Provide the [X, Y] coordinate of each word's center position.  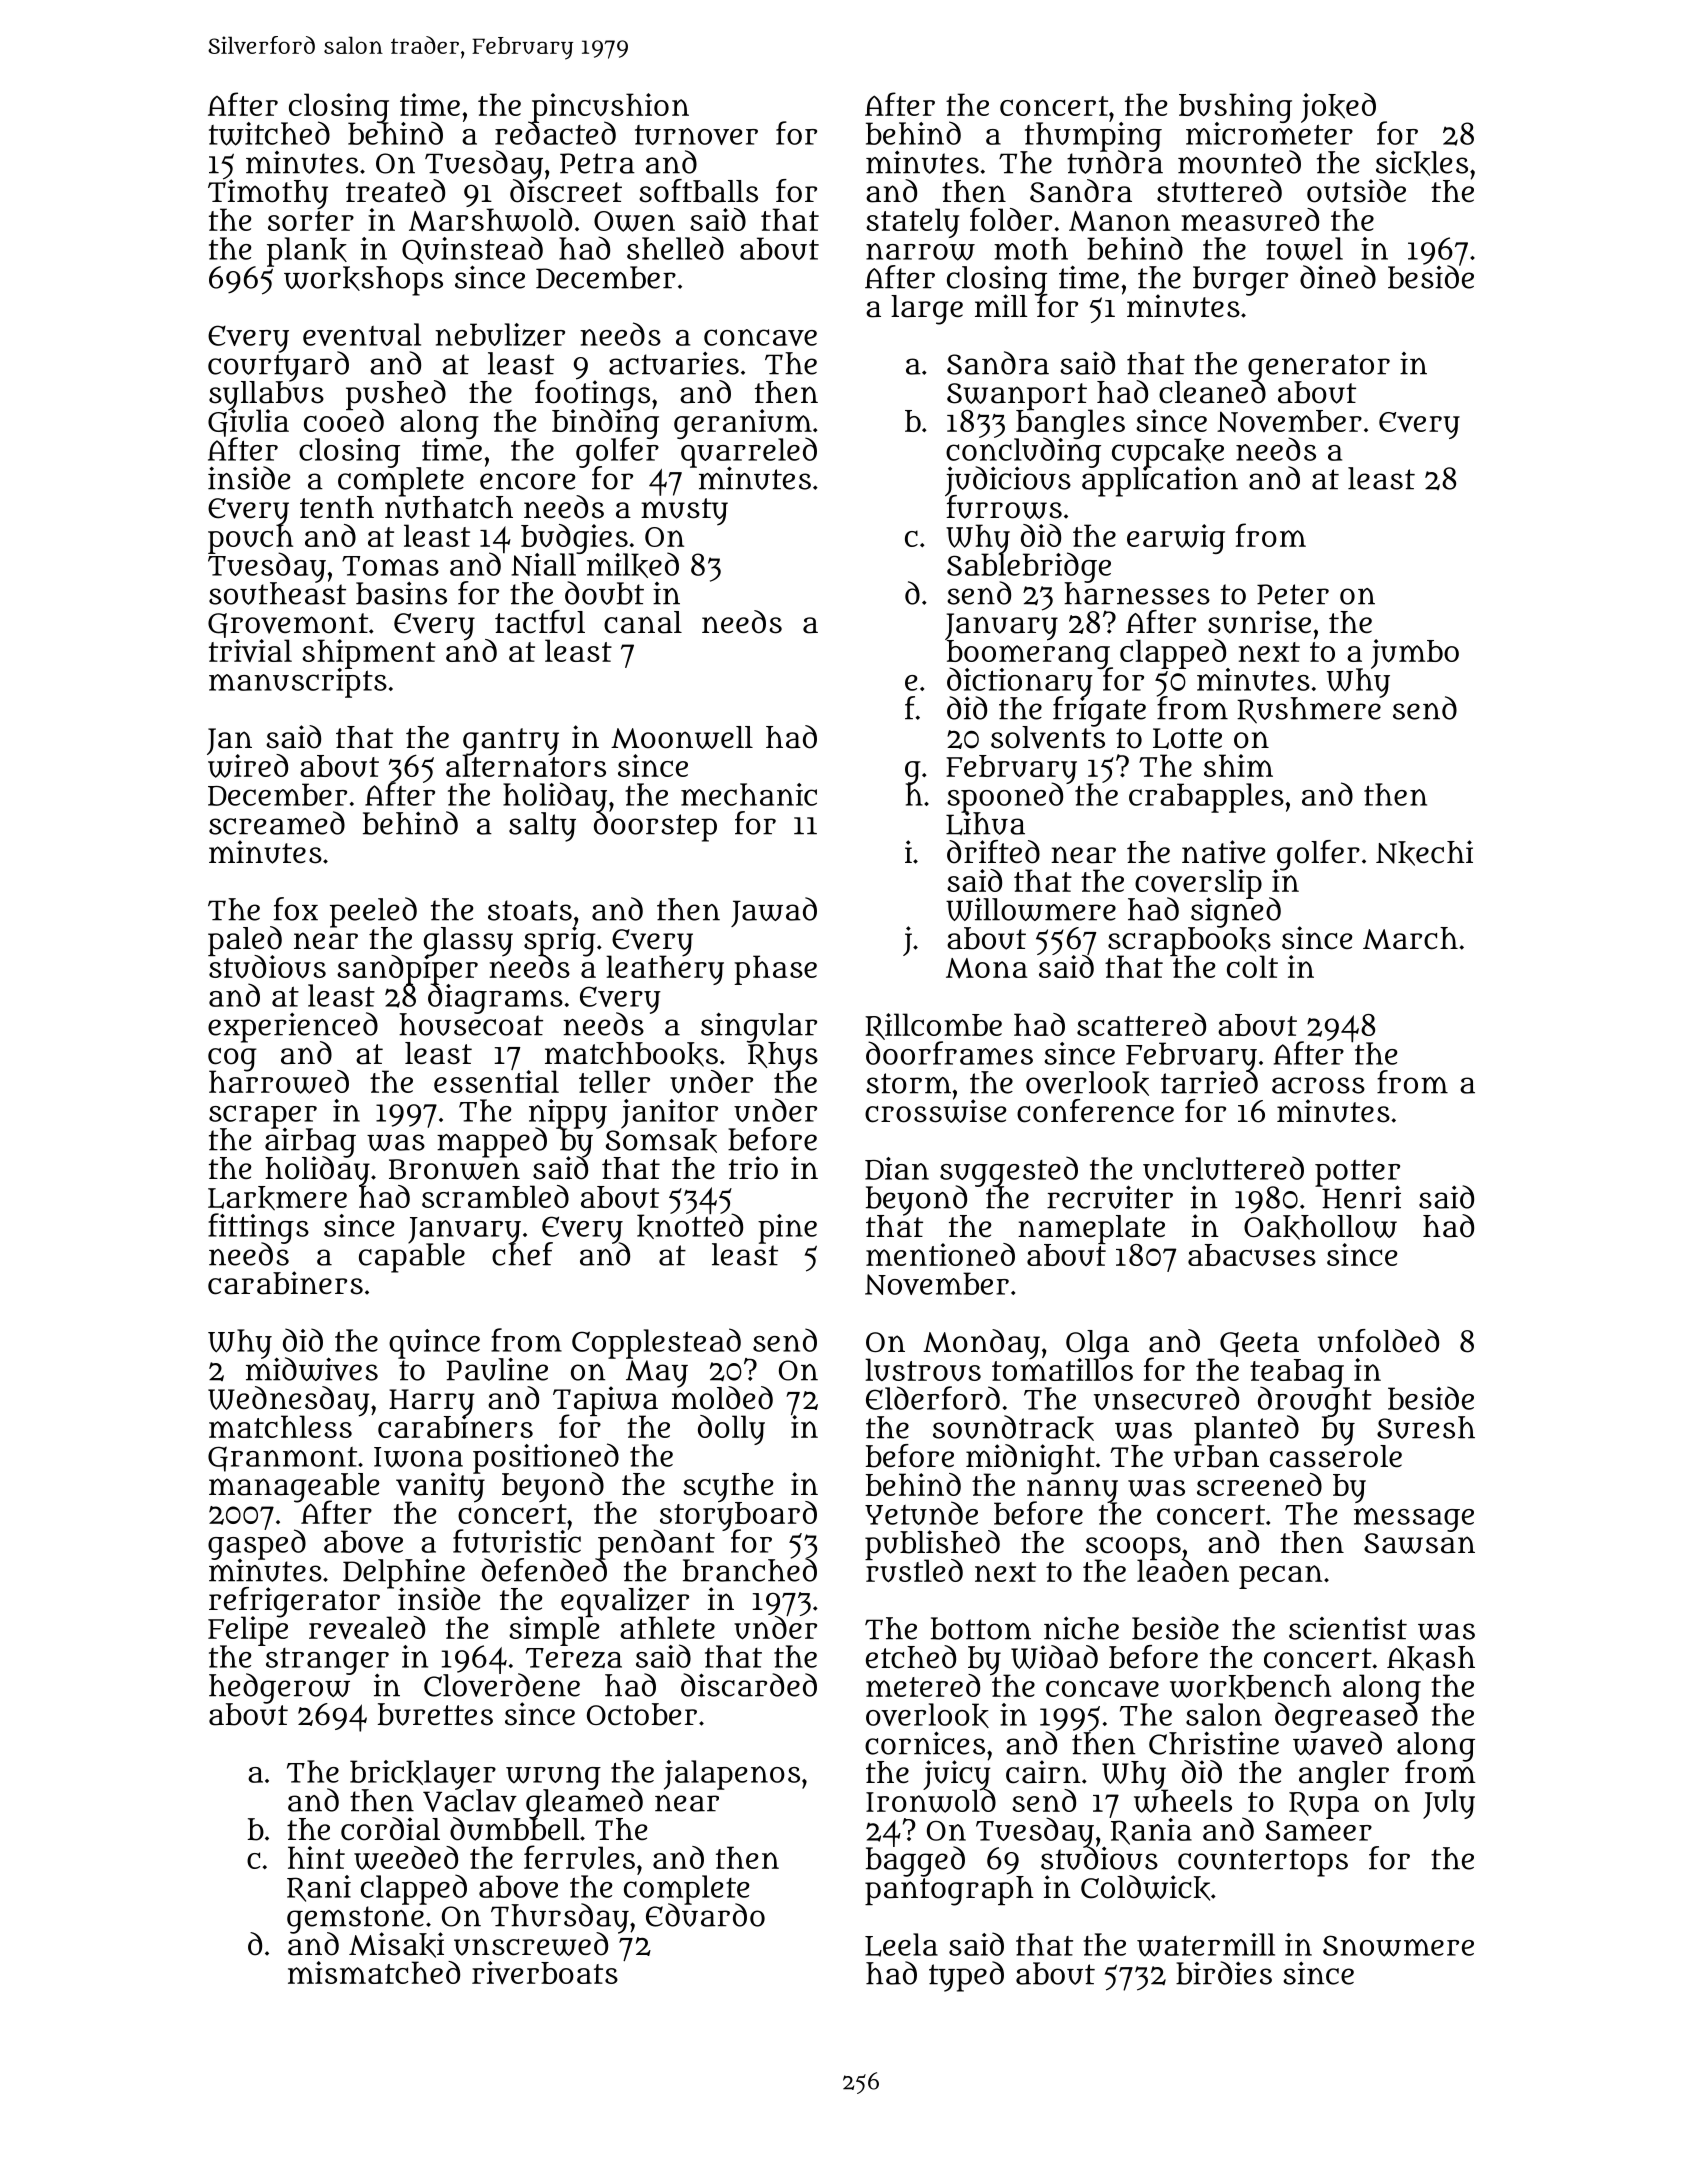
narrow [920, 252]
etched [911, 1657]
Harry [431, 1402]
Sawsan [1419, 1543]
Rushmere [1309, 711]
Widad [1054, 1657]
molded [722, 1398]
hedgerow [280, 1688]
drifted [993, 852]
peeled [373, 912]
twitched [269, 133]
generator [1319, 367]
